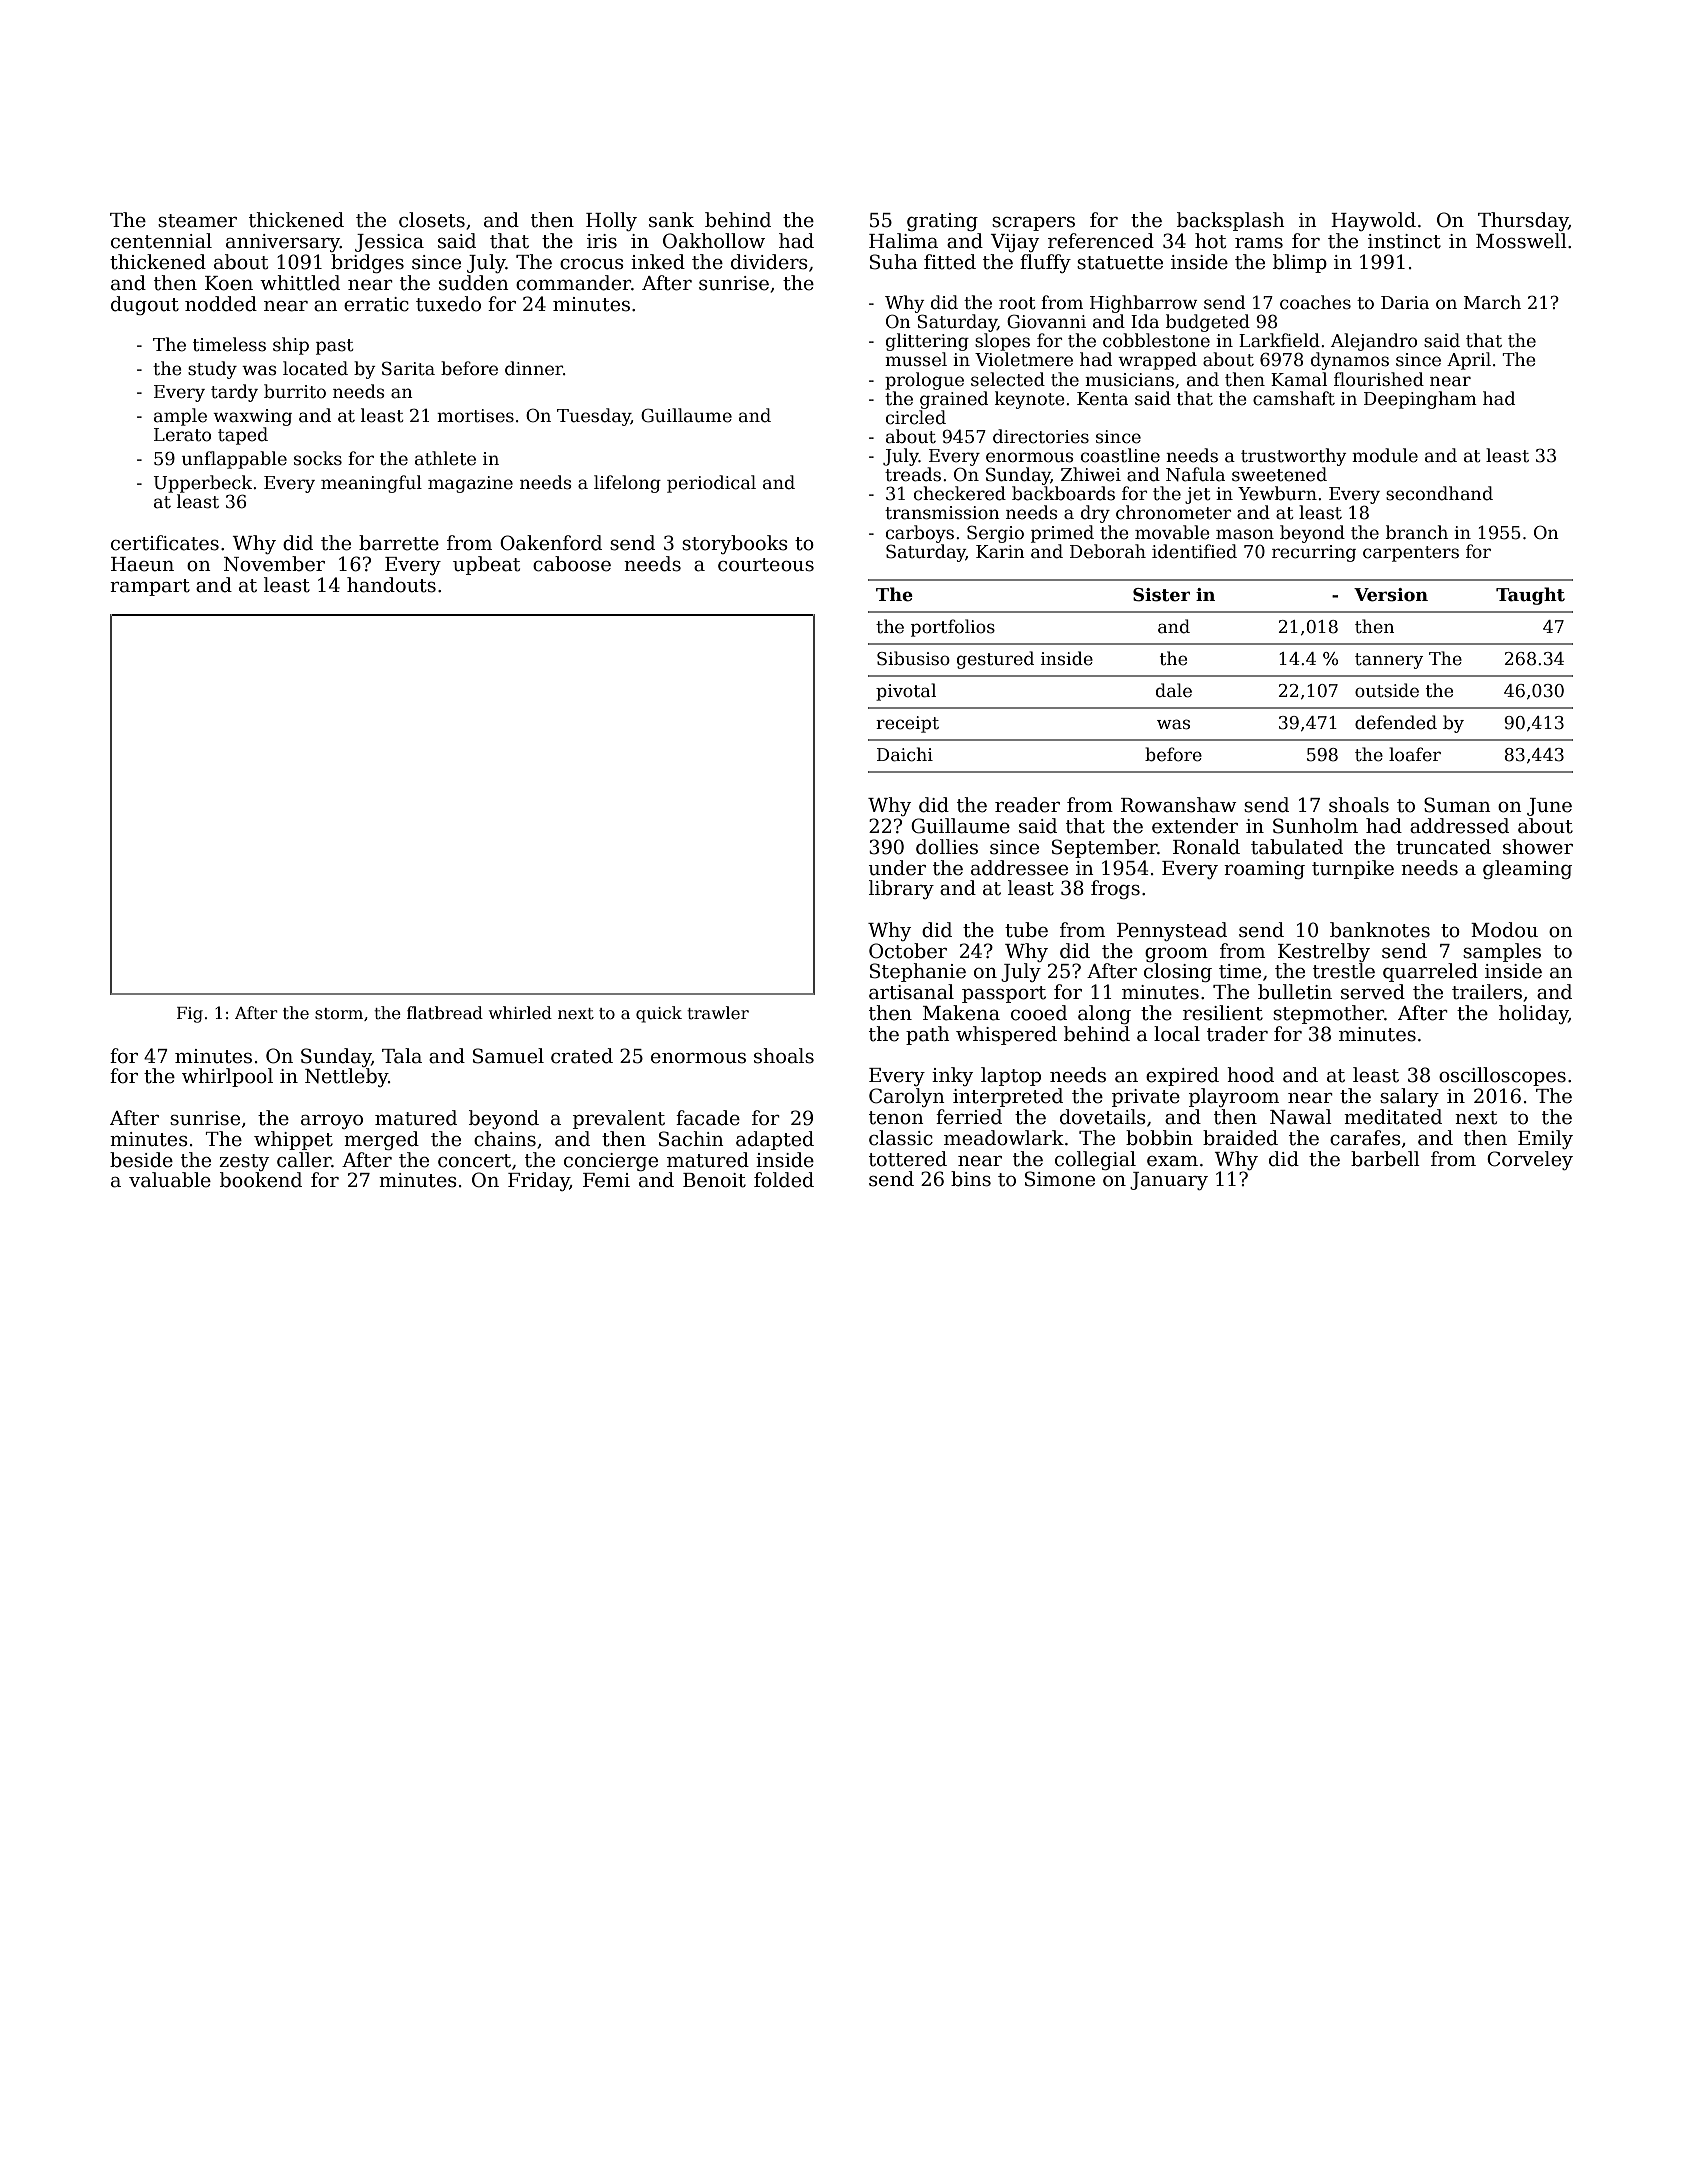  What do you see at coordinates (227, 1077) in the screenshot?
I see `whirlpool` at bounding box center [227, 1077].
